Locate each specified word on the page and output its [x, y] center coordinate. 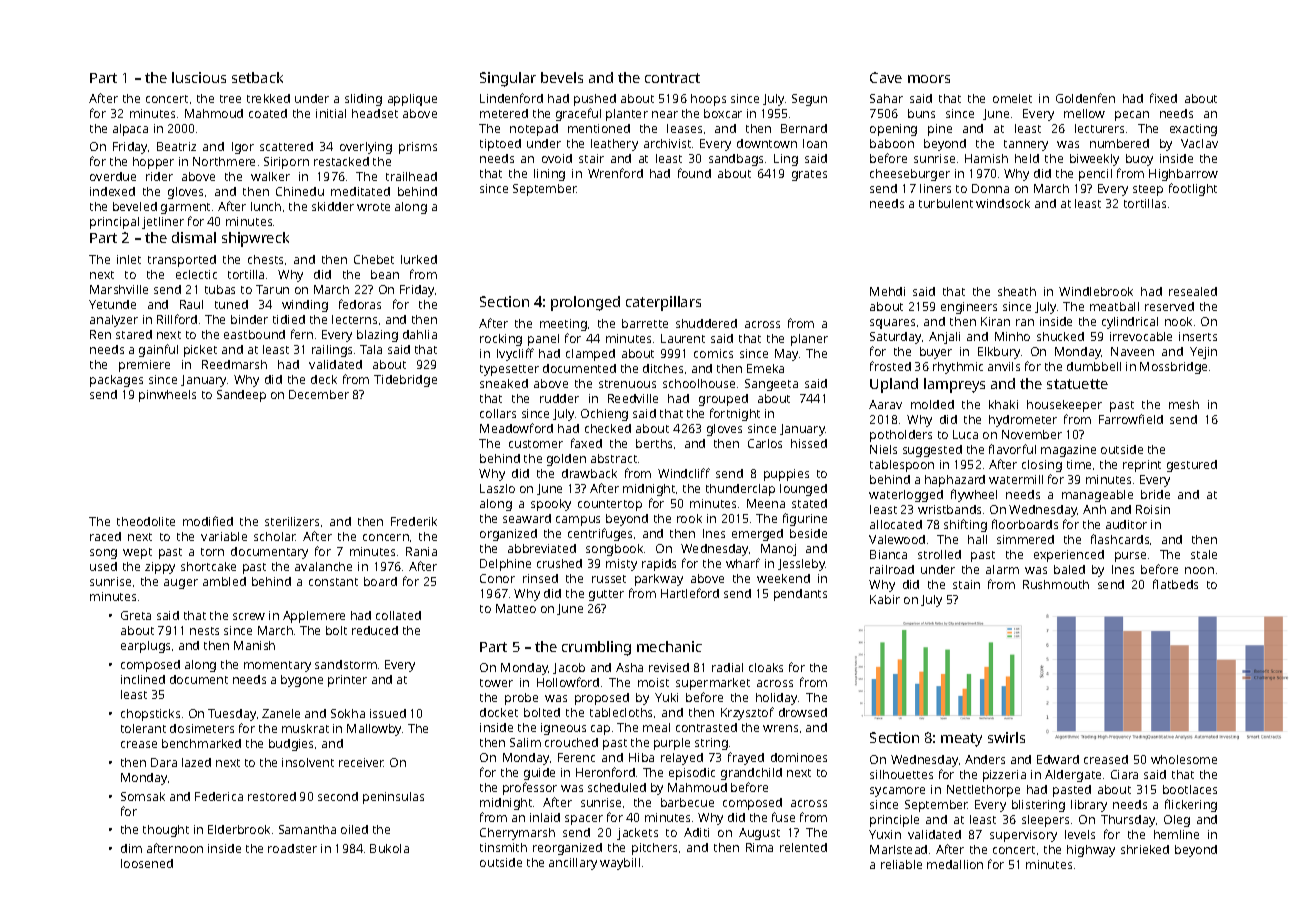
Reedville [633, 398]
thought [166, 831]
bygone [302, 681]
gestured [1192, 466]
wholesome [1184, 759]
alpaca [130, 130]
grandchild [751, 774]
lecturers [1099, 128]
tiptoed [500, 145]
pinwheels [167, 396]
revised [669, 667]
